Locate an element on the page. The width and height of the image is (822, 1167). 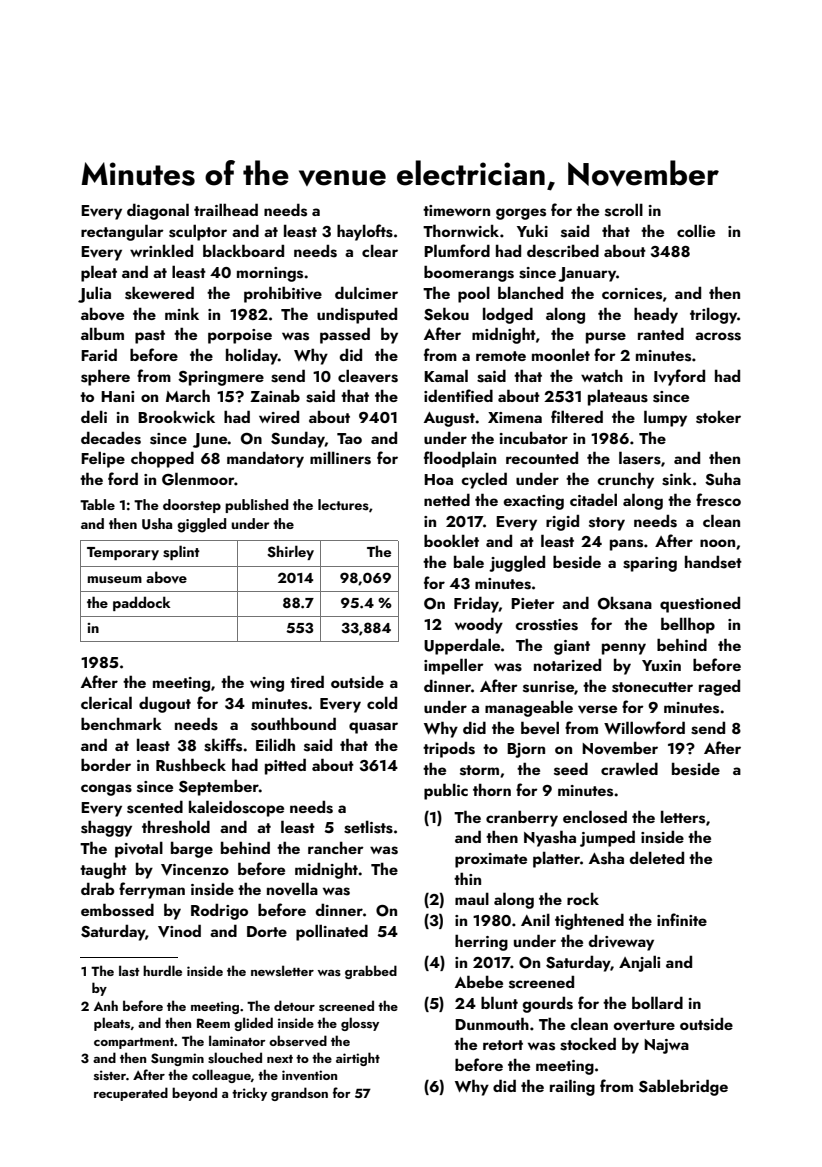
scroll is located at coordinates (624, 210).
